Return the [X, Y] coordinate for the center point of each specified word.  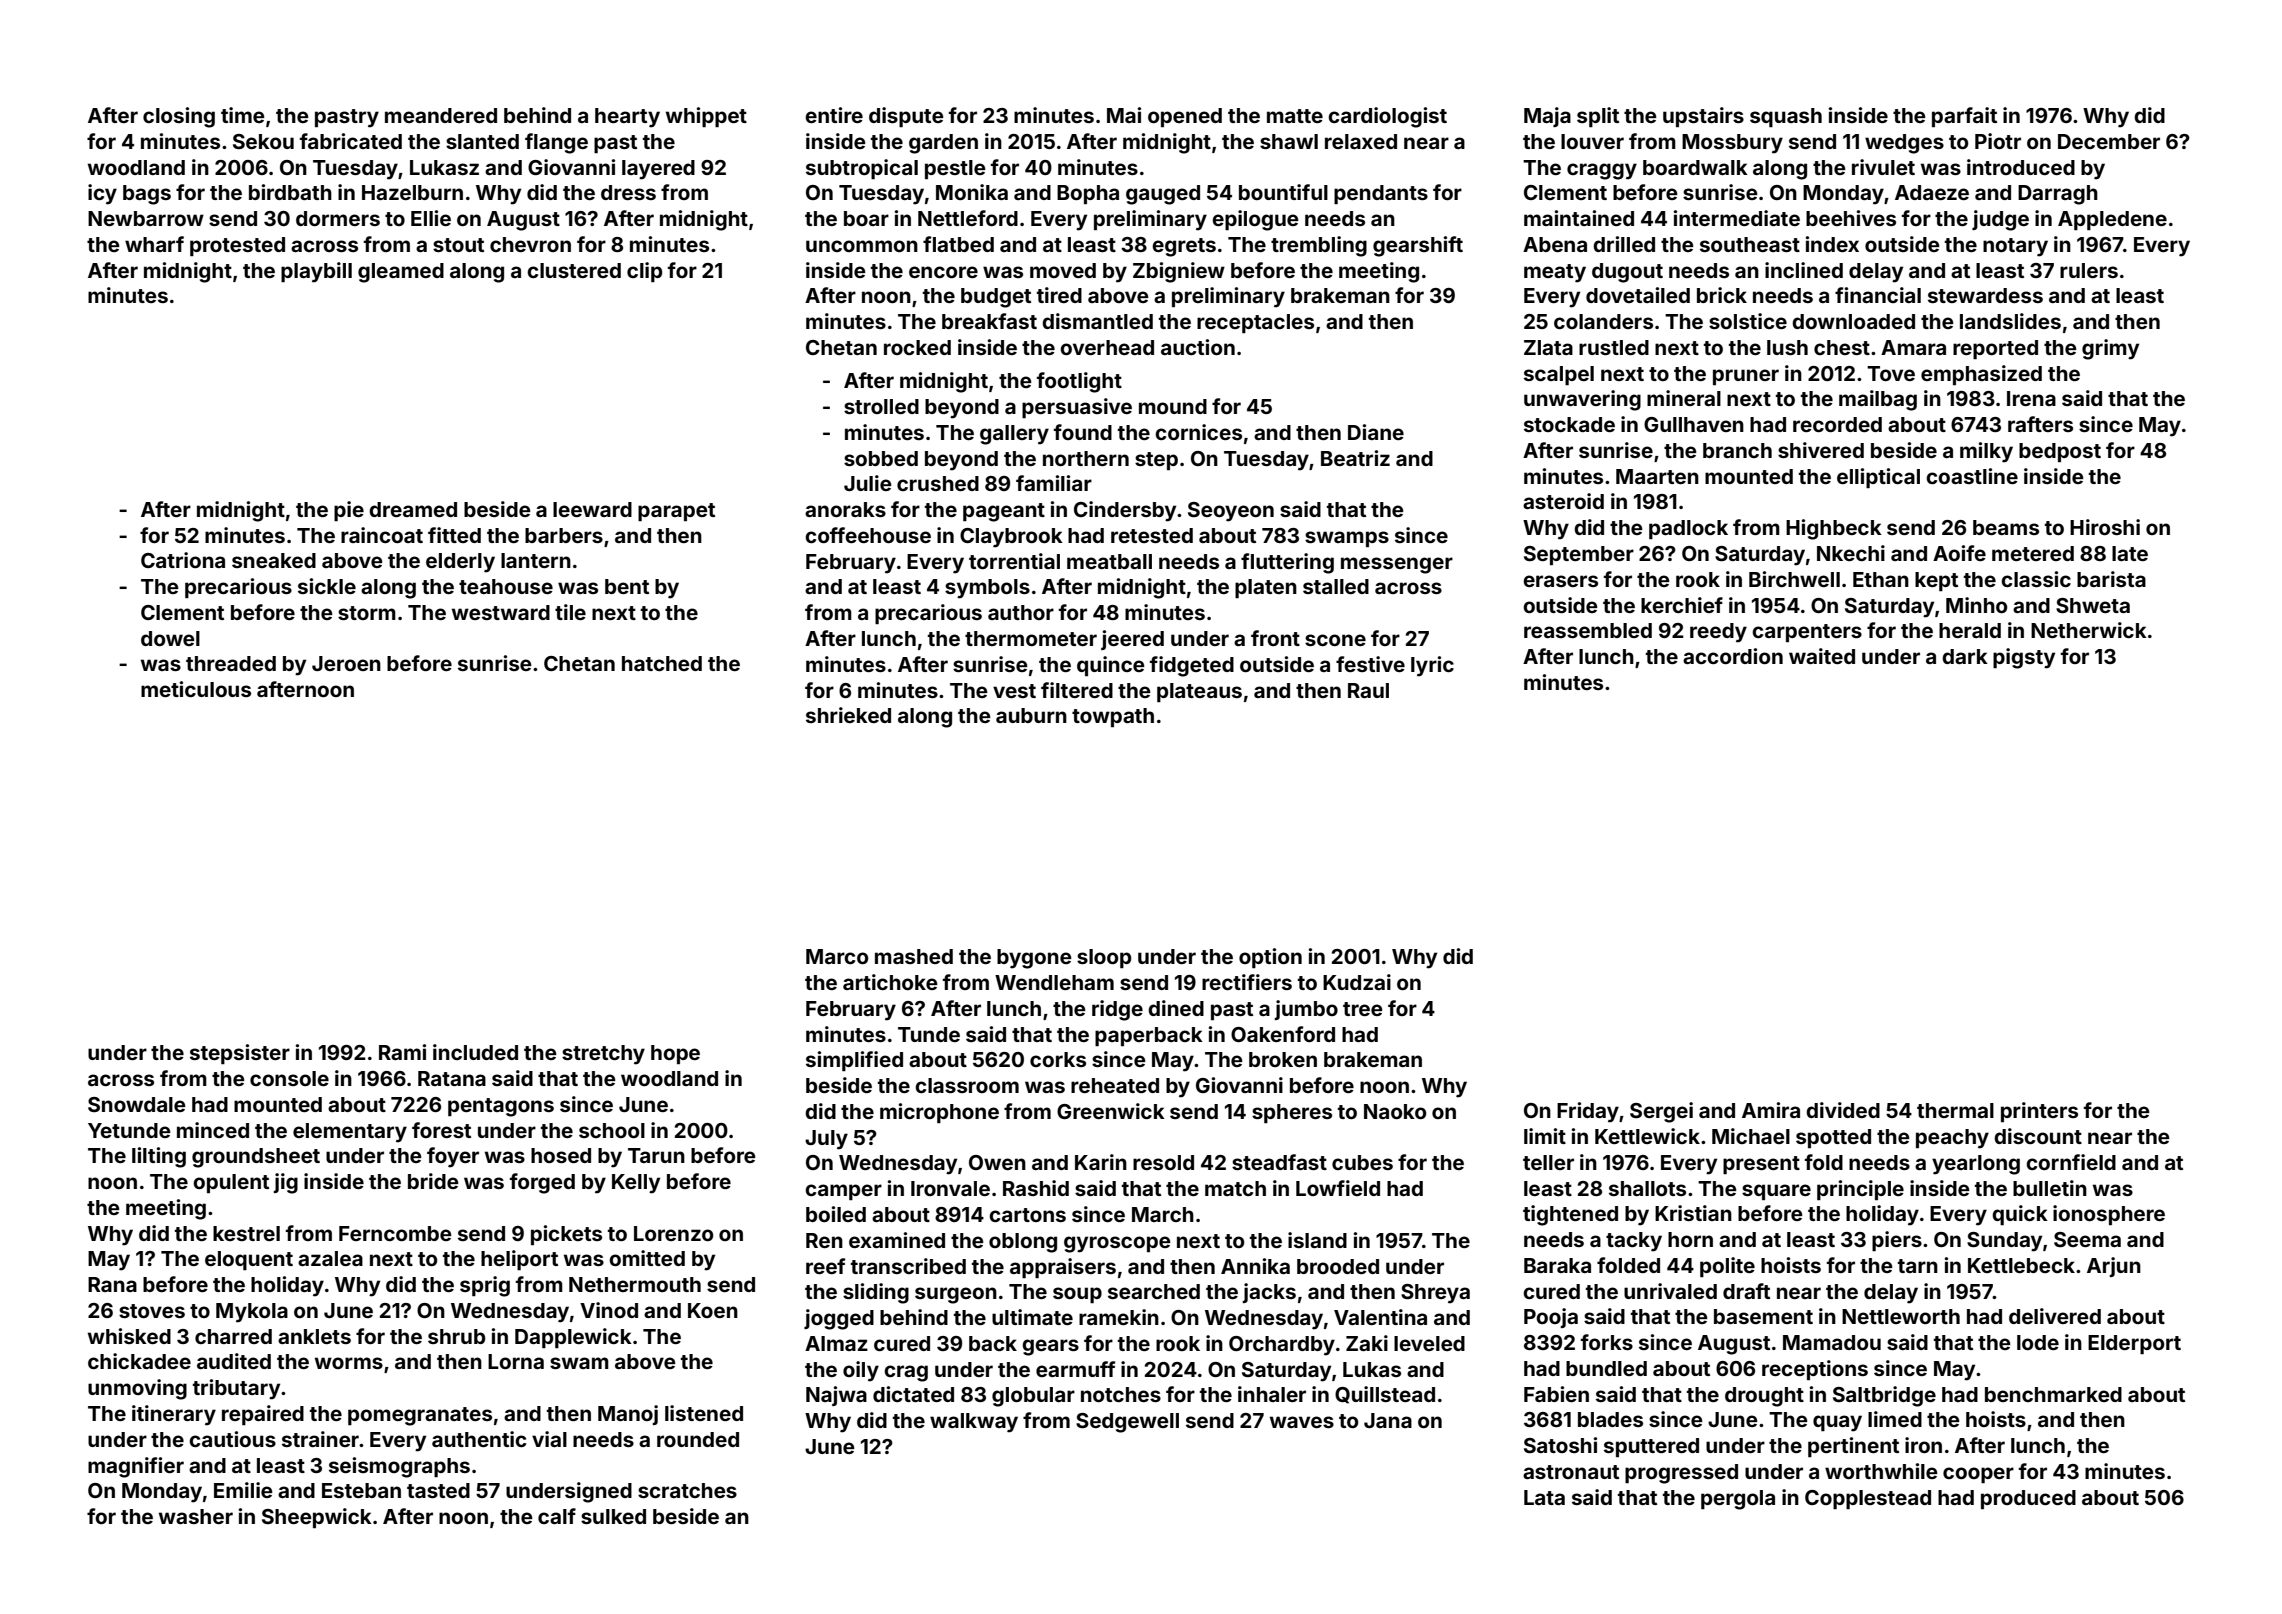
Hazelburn [412, 192]
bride [433, 1181]
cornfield [2071, 1162]
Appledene [2112, 220]
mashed [914, 956]
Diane [1376, 432]
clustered [574, 270]
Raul [1368, 690]
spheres [1292, 1113]
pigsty [2024, 658]
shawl [1289, 141]
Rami [402, 1052]
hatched [662, 663]
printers [2039, 1112]
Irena [2031, 398]
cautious [232, 1439]
